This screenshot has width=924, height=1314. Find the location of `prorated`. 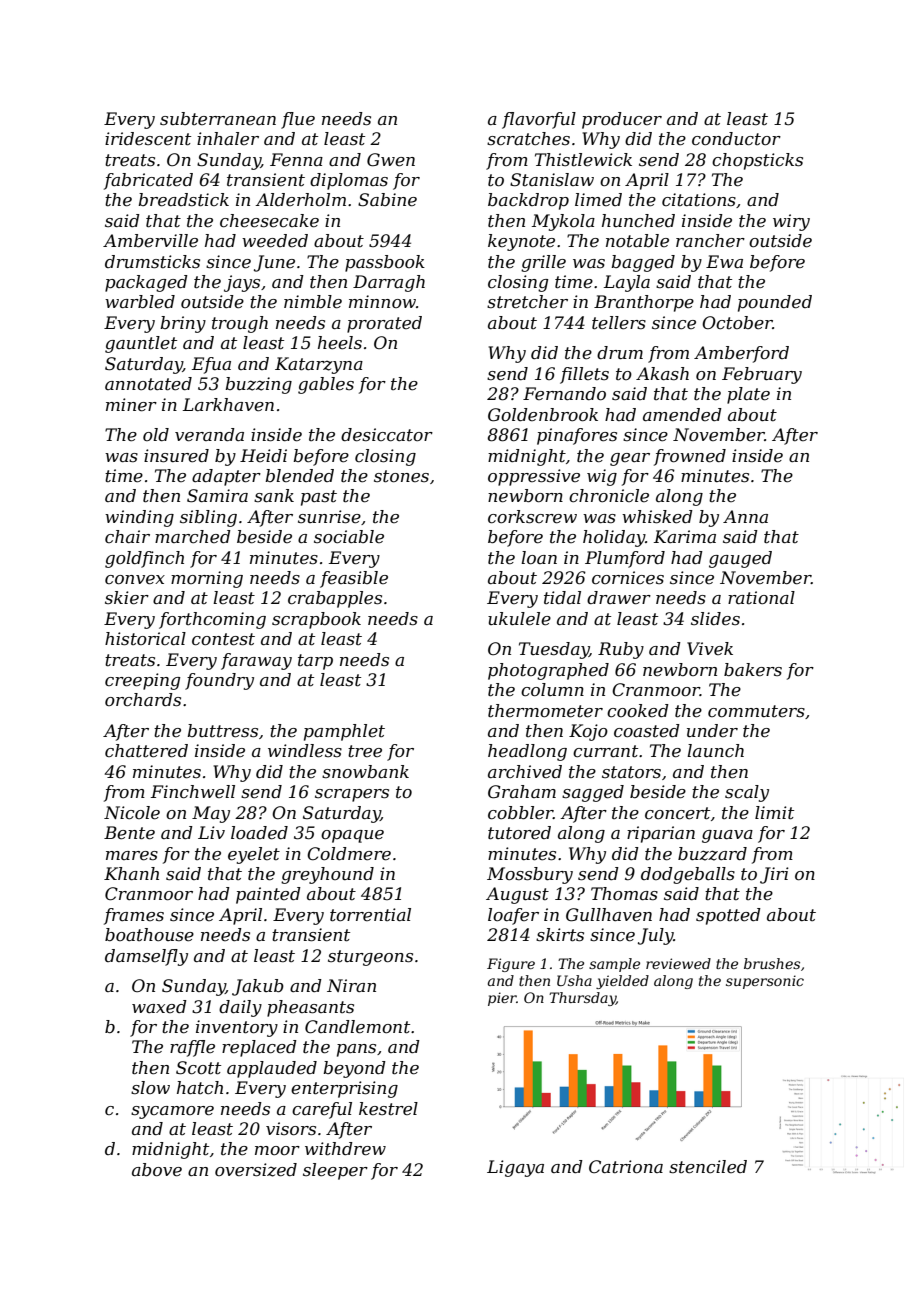

prorated is located at coordinates (384, 324).
